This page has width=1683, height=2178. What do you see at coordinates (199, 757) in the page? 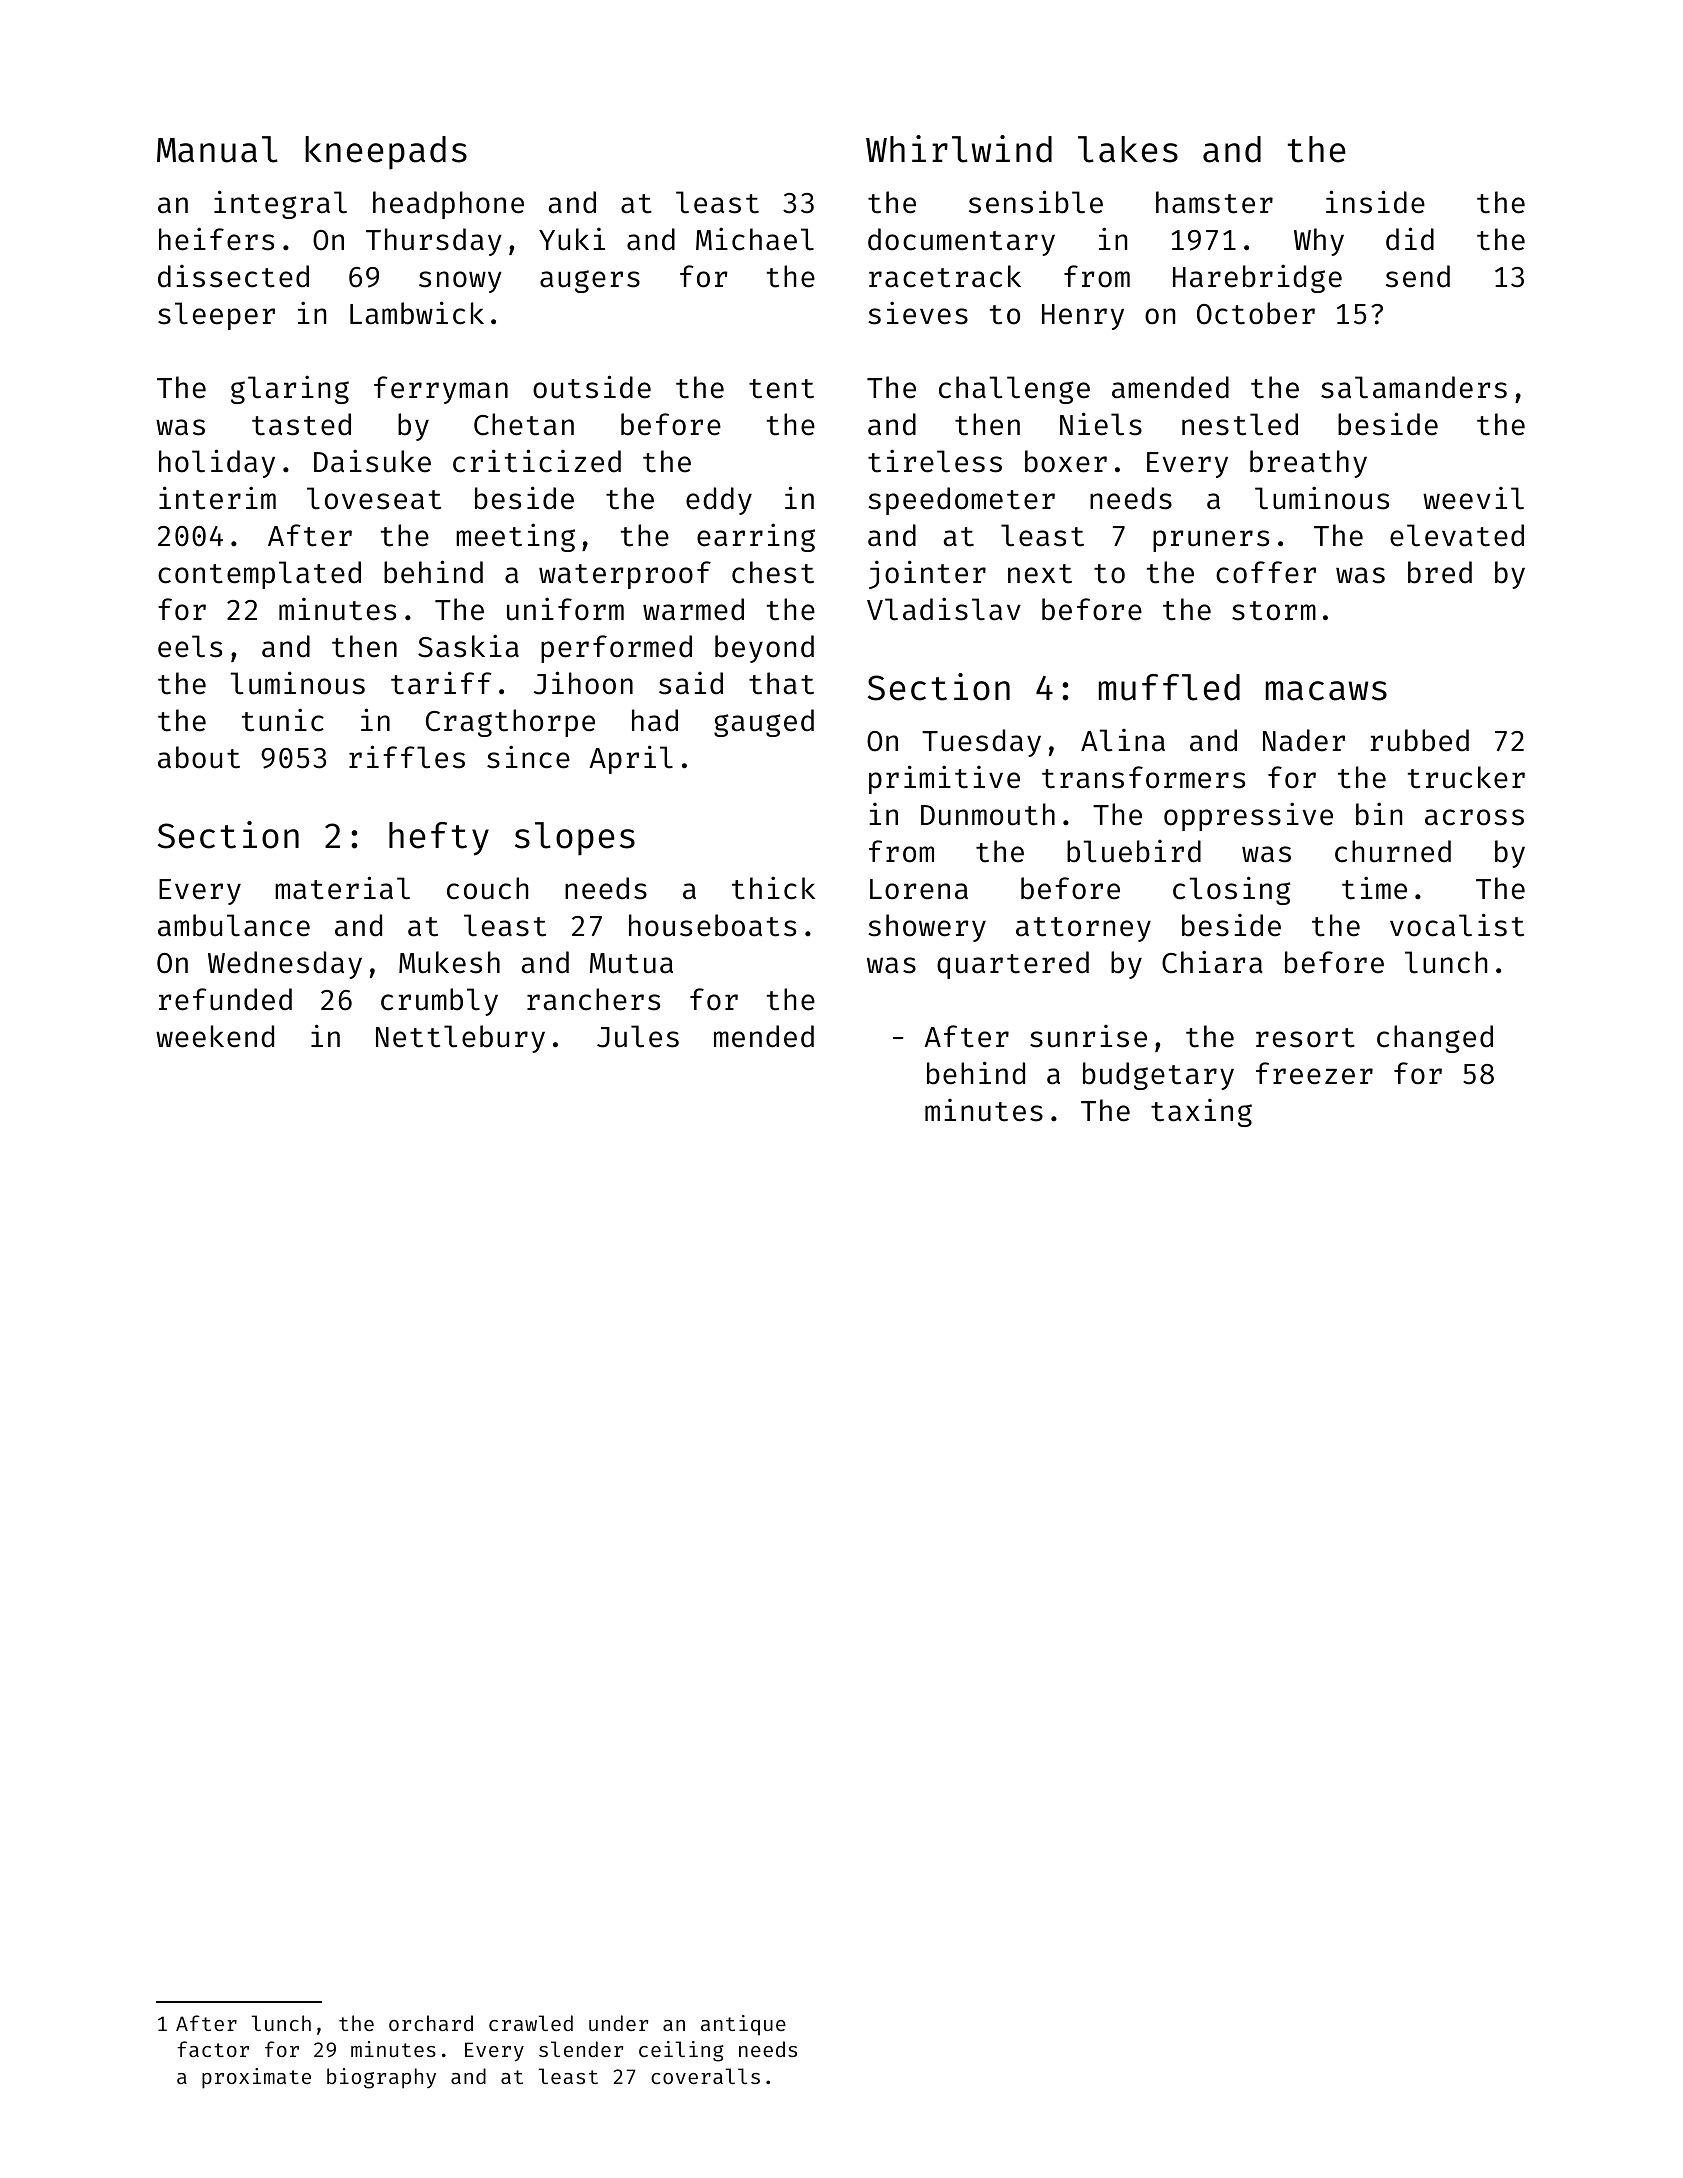
I see `about` at bounding box center [199, 757].
